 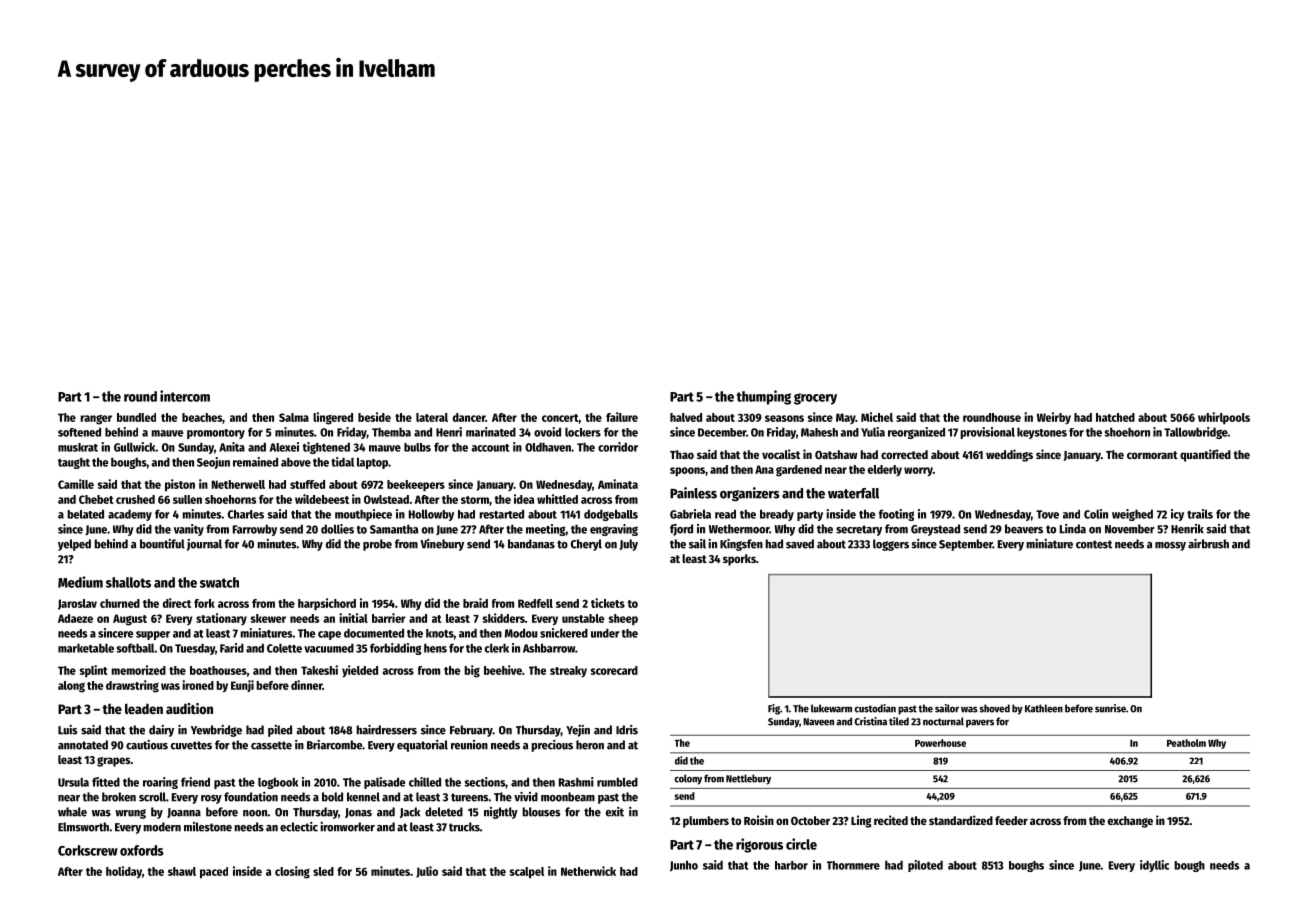 What do you see at coordinates (464, 827) in the screenshot?
I see `trucks` at bounding box center [464, 827].
